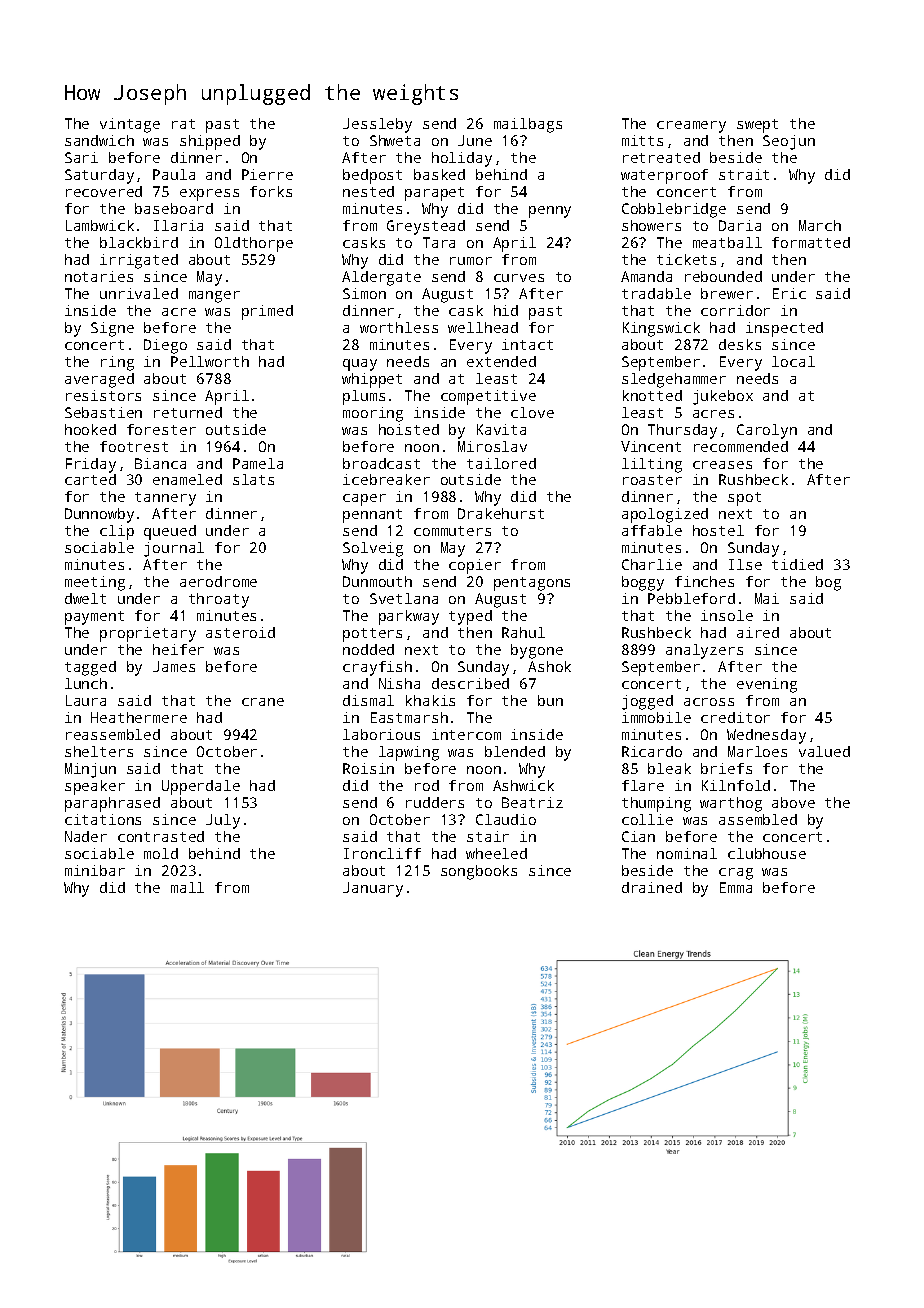 This screenshot has width=924, height=1308. I want to click on Seojun, so click(789, 142).
